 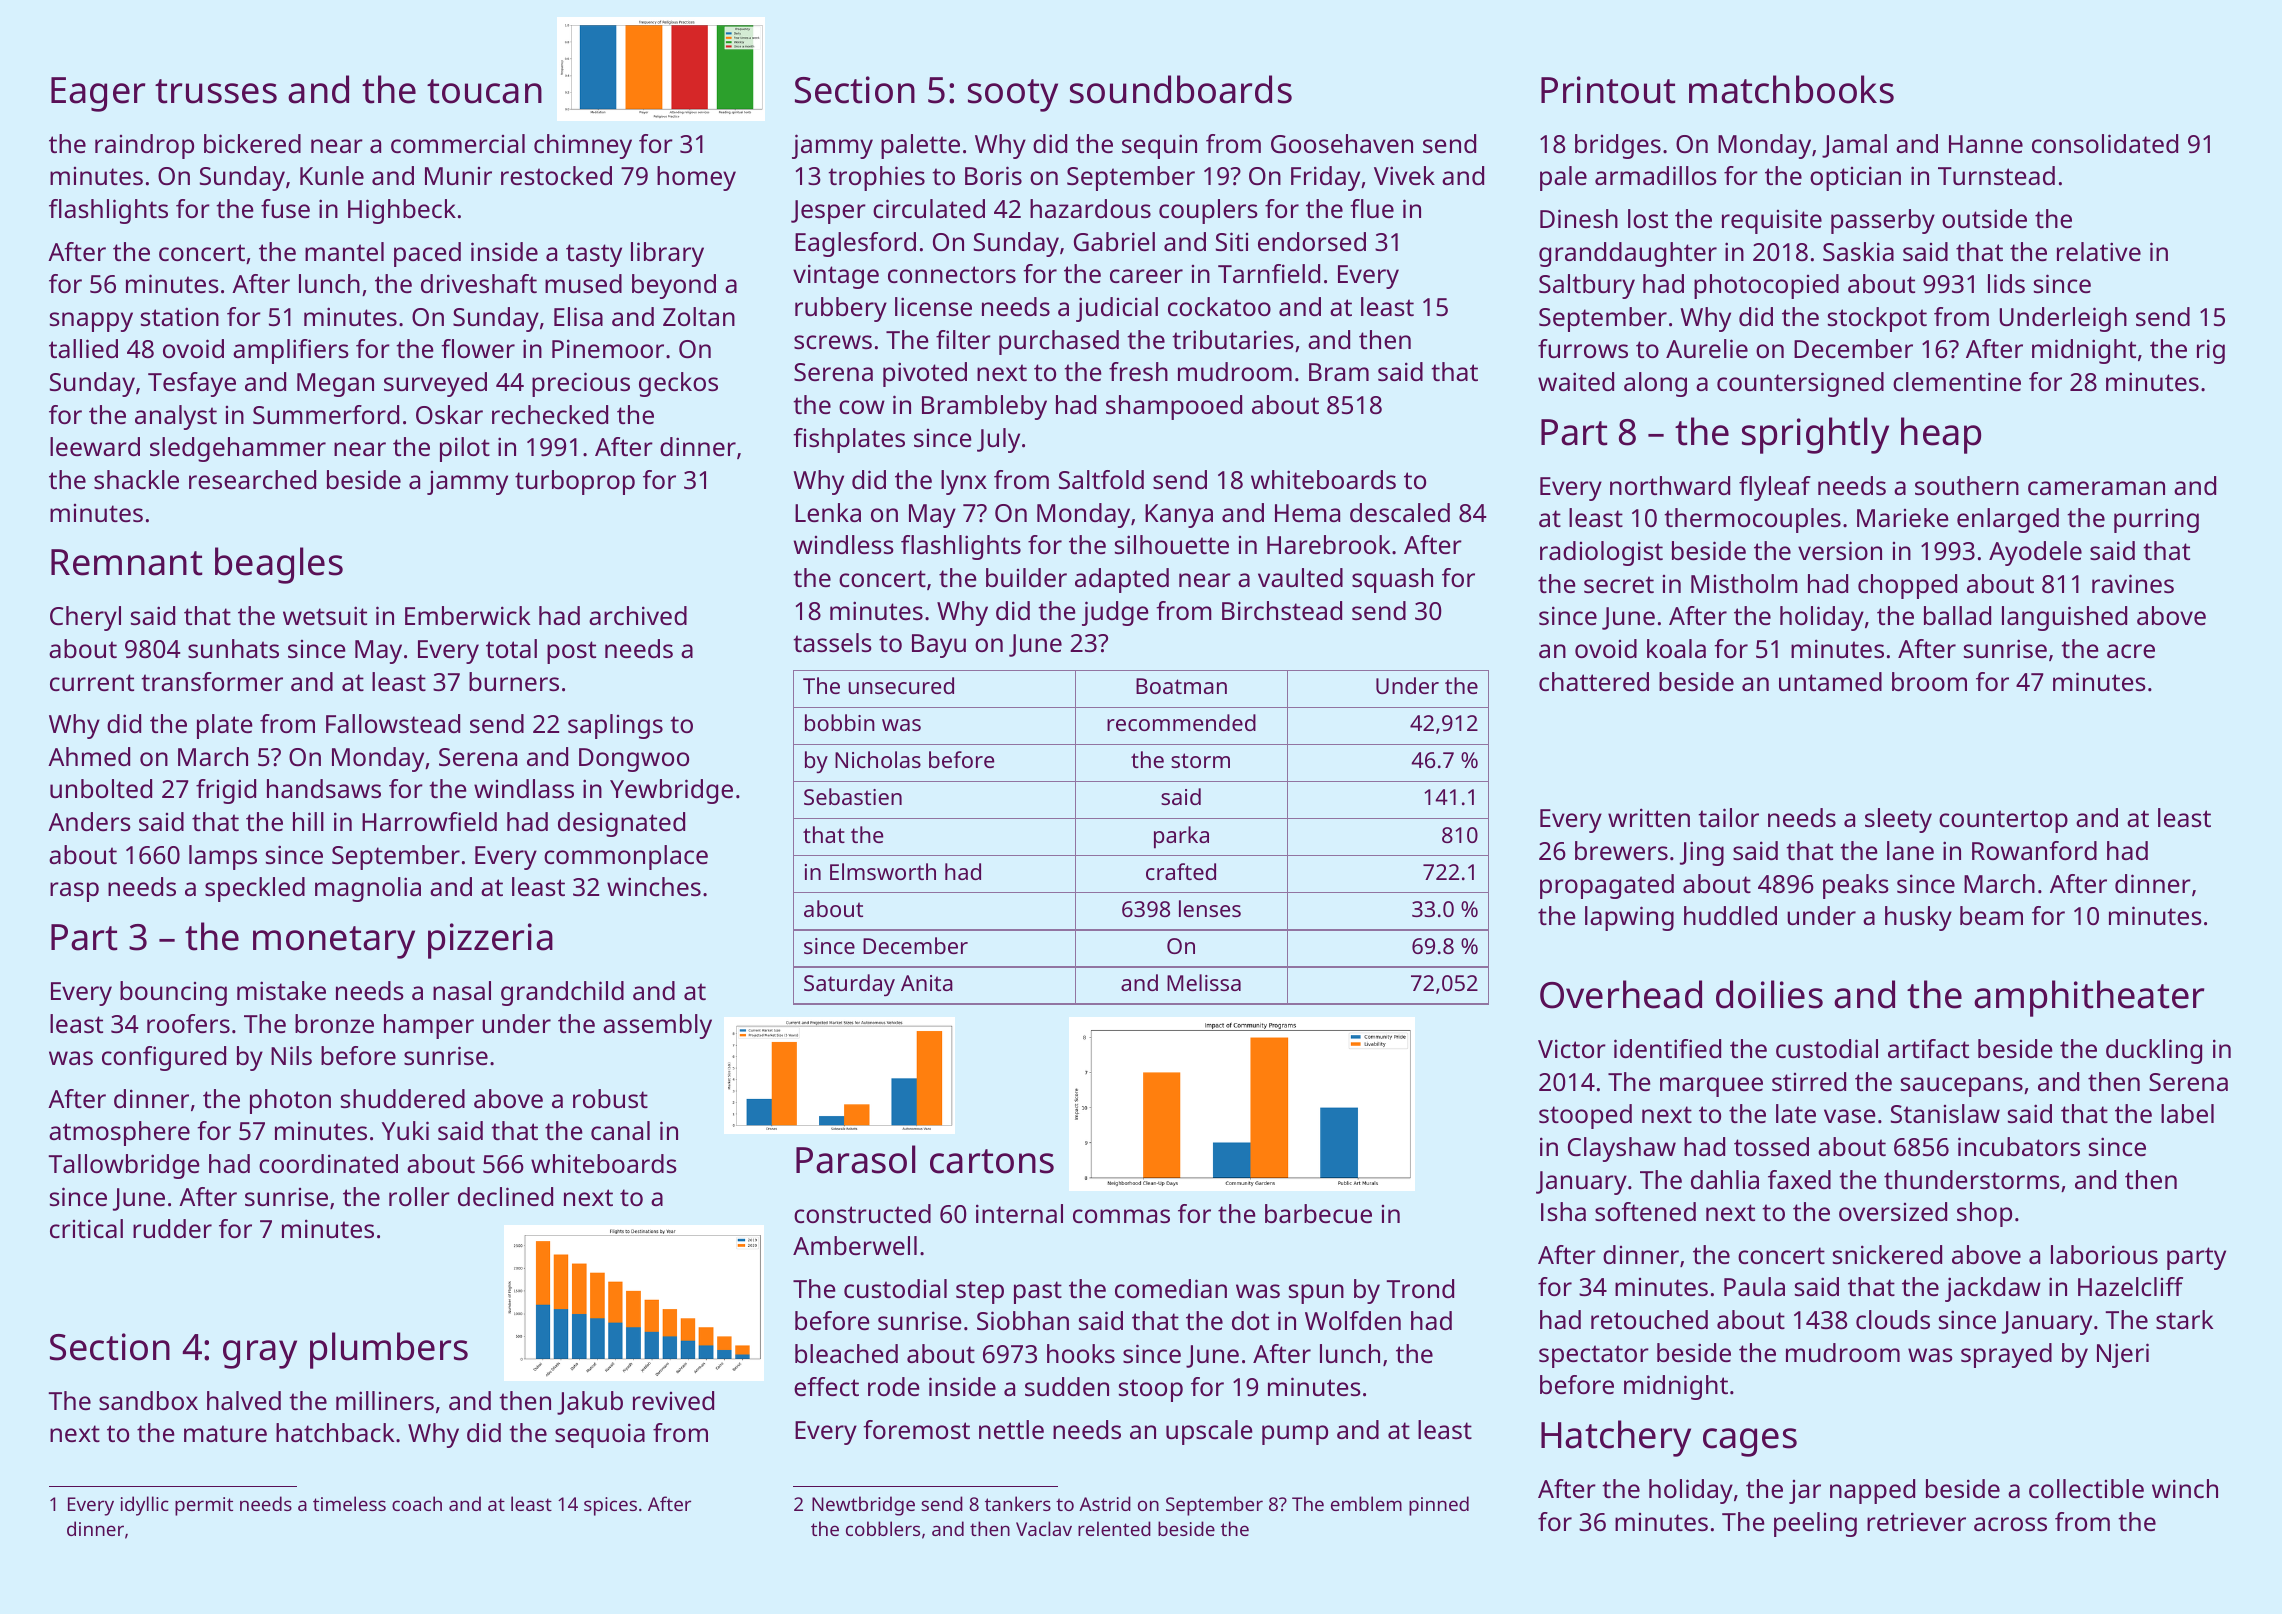 What do you see at coordinates (1404, 175) in the screenshot?
I see `Vivek` at bounding box center [1404, 175].
